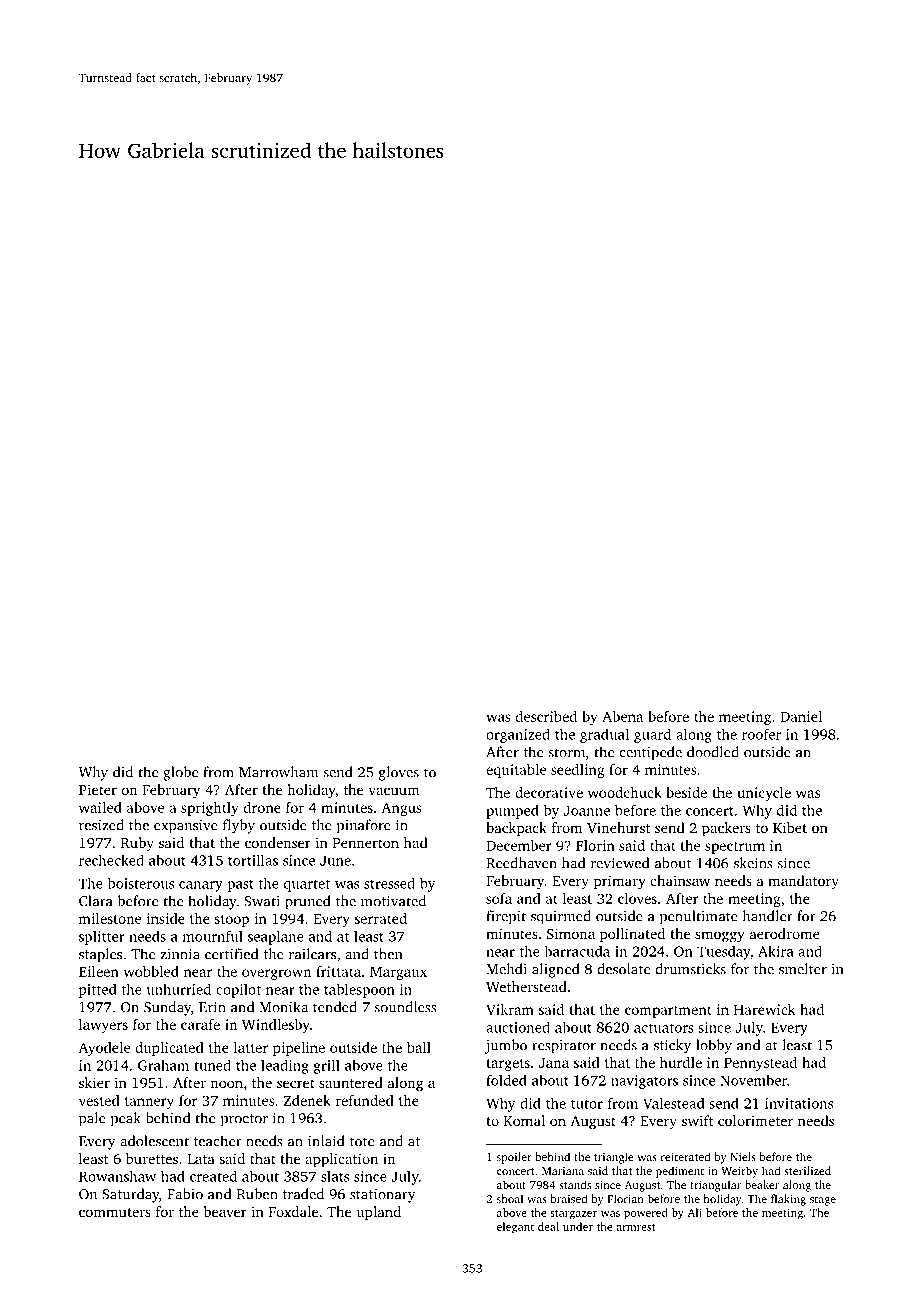 This screenshot has height=1314, width=924. What do you see at coordinates (225, 1211) in the screenshot?
I see `beaver` at bounding box center [225, 1211].
